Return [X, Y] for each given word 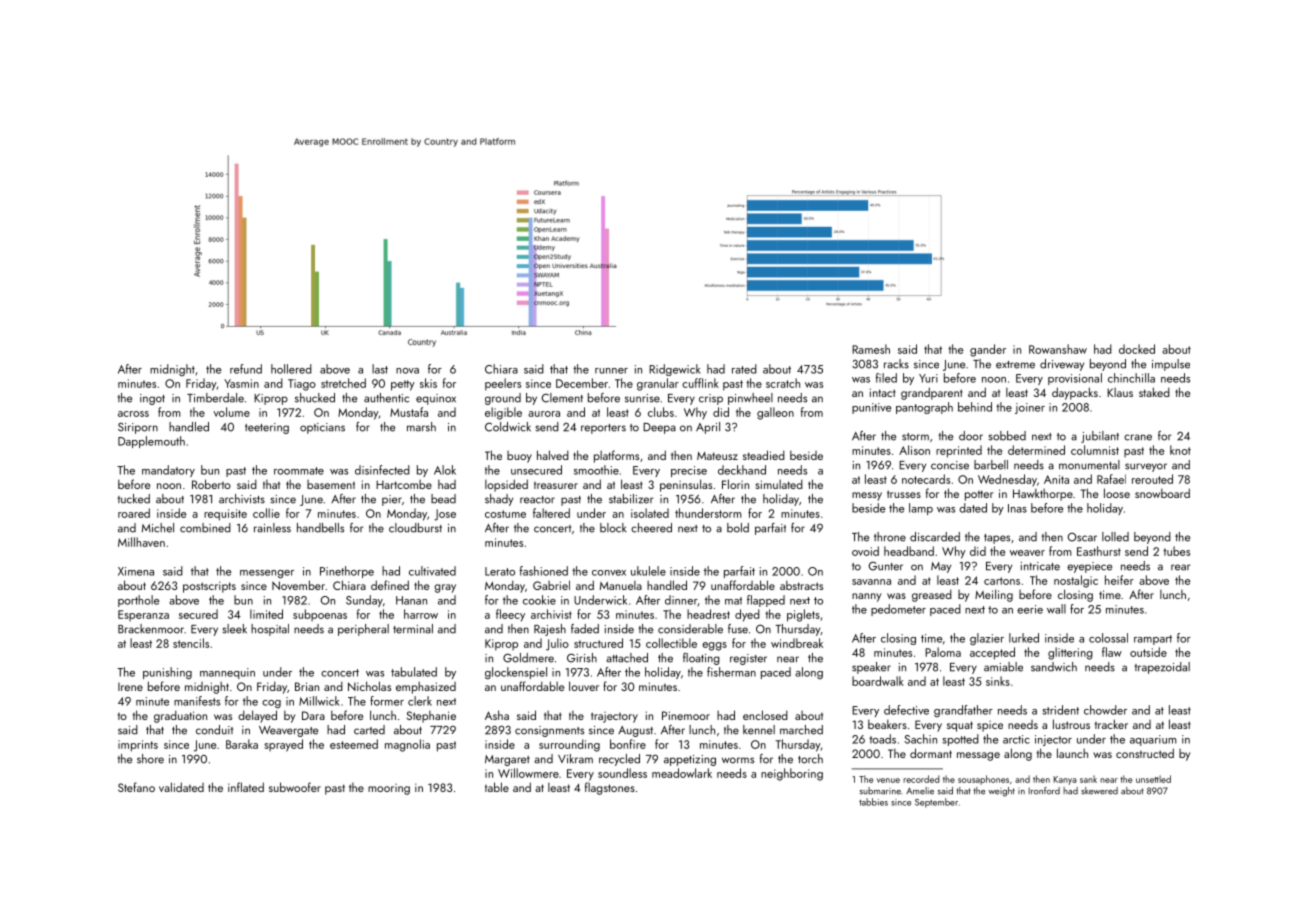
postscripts [209, 587]
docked [1137, 349]
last [380, 369]
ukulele [648, 571]
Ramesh [871, 349]
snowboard [1162, 493]
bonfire [628, 744]
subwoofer [295, 787]
